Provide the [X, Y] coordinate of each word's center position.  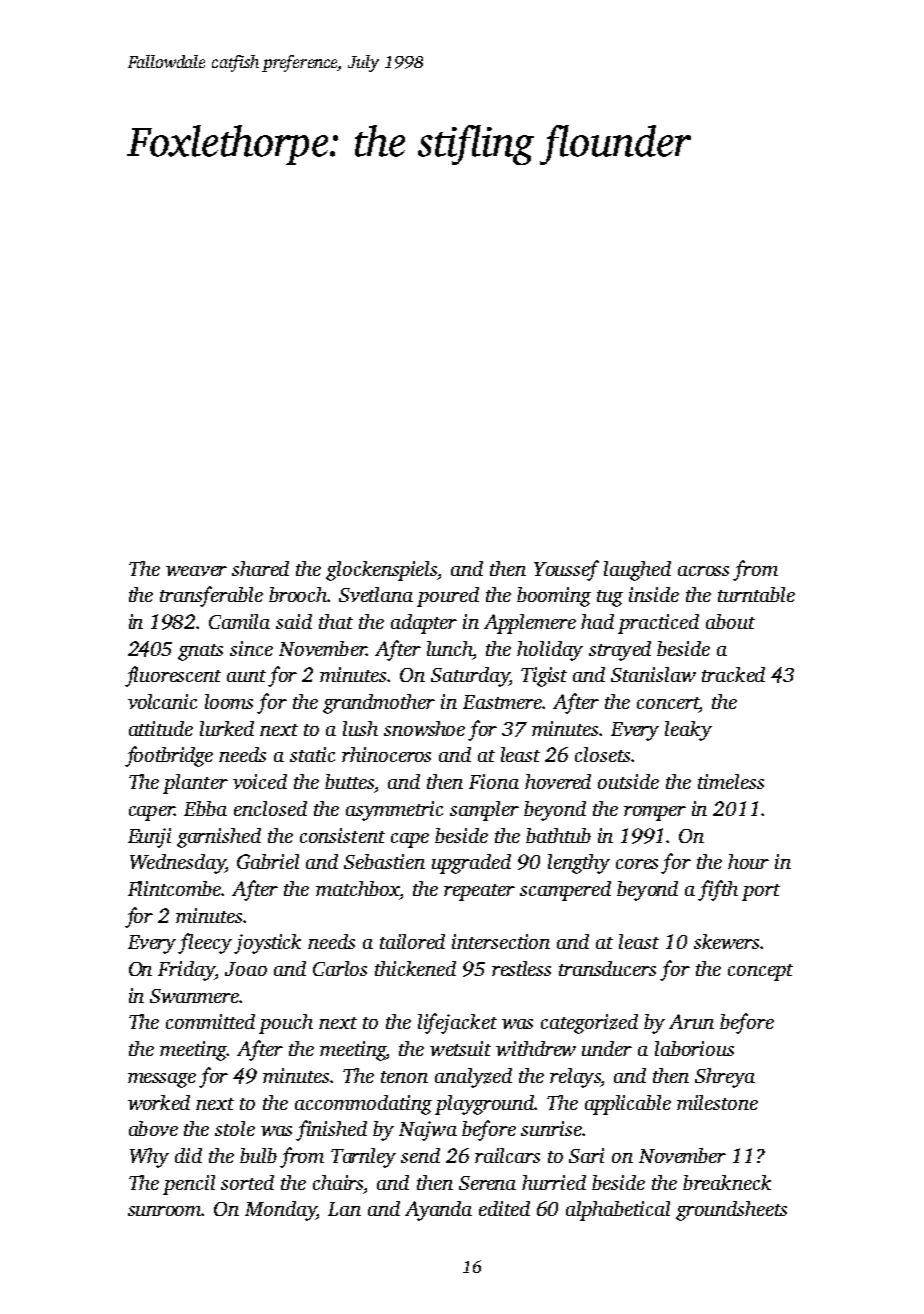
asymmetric [394, 811]
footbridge [169, 756]
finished [331, 1130]
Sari [586, 1155]
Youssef [566, 570]
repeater [479, 892]
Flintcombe [175, 888]
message [162, 1080]
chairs [338, 1182]
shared [260, 568]
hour [748, 861]
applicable [628, 1105]
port [761, 892]
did [188, 1155]
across [703, 571]
